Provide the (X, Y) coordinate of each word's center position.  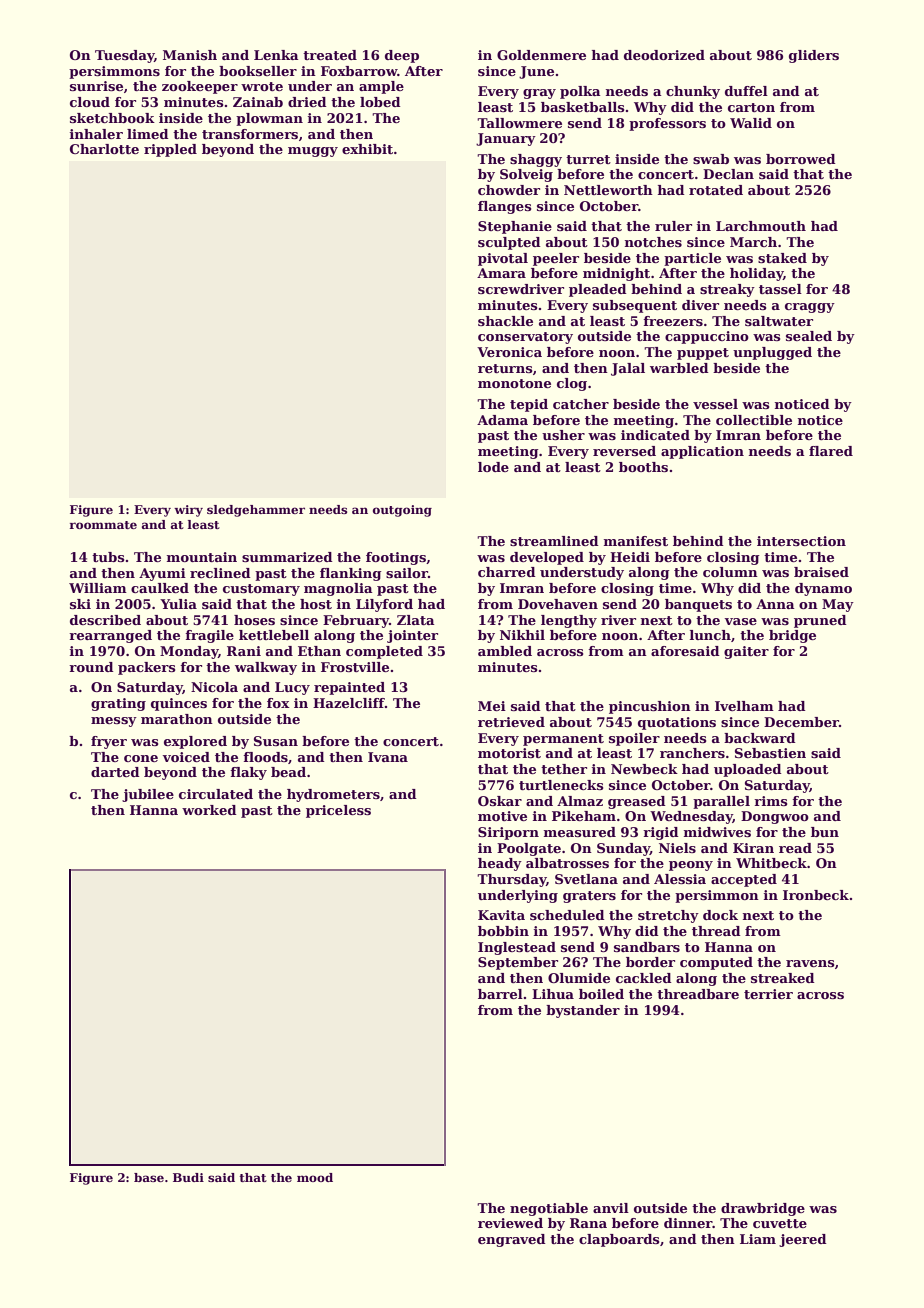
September (518, 963)
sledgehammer (256, 511)
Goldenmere (541, 55)
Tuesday (124, 56)
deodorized (664, 55)
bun (825, 832)
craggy (810, 308)
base (149, 1177)
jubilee (148, 795)
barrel (500, 994)
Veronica (509, 352)
